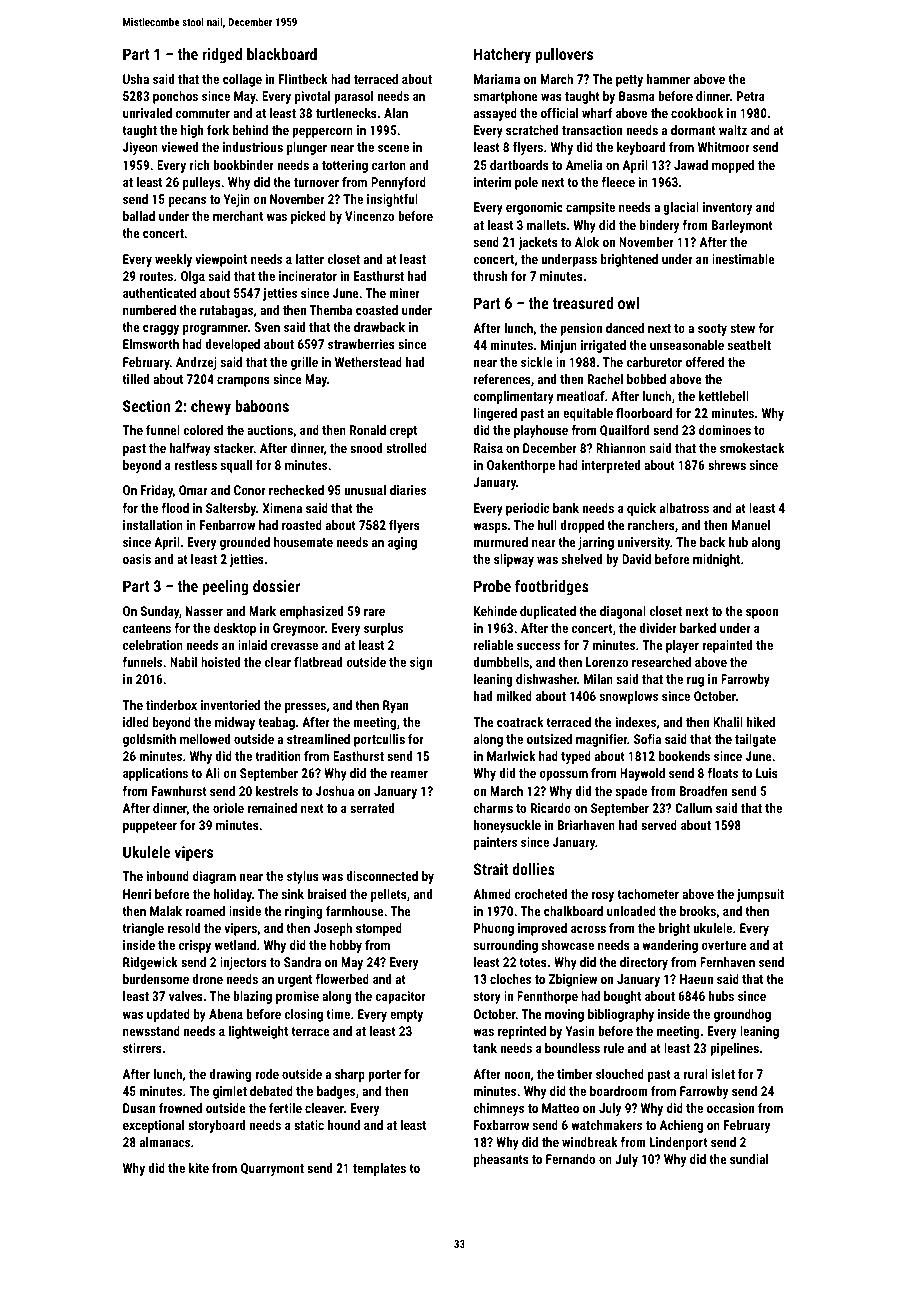 This screenshot has width=908, height=1316. What do you see at coordinates (137, 894) in the screenshot?
I see `Henri` at bounding box center [137, 894].
